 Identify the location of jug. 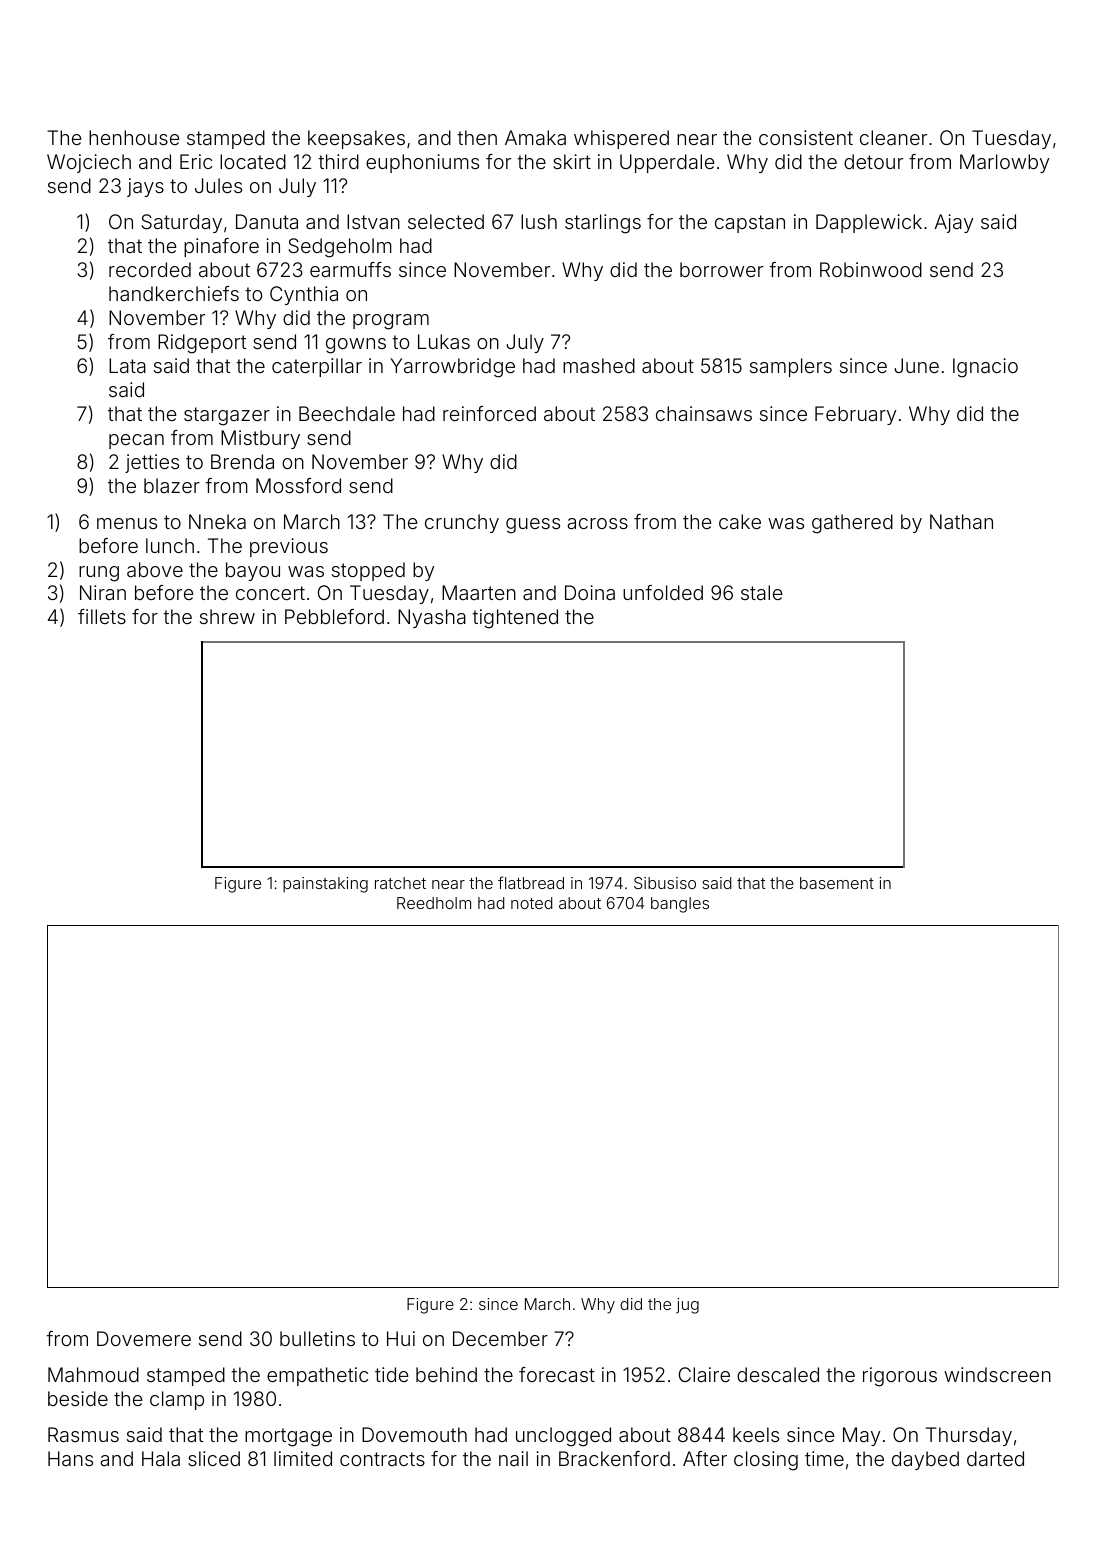
(687, 1306).
